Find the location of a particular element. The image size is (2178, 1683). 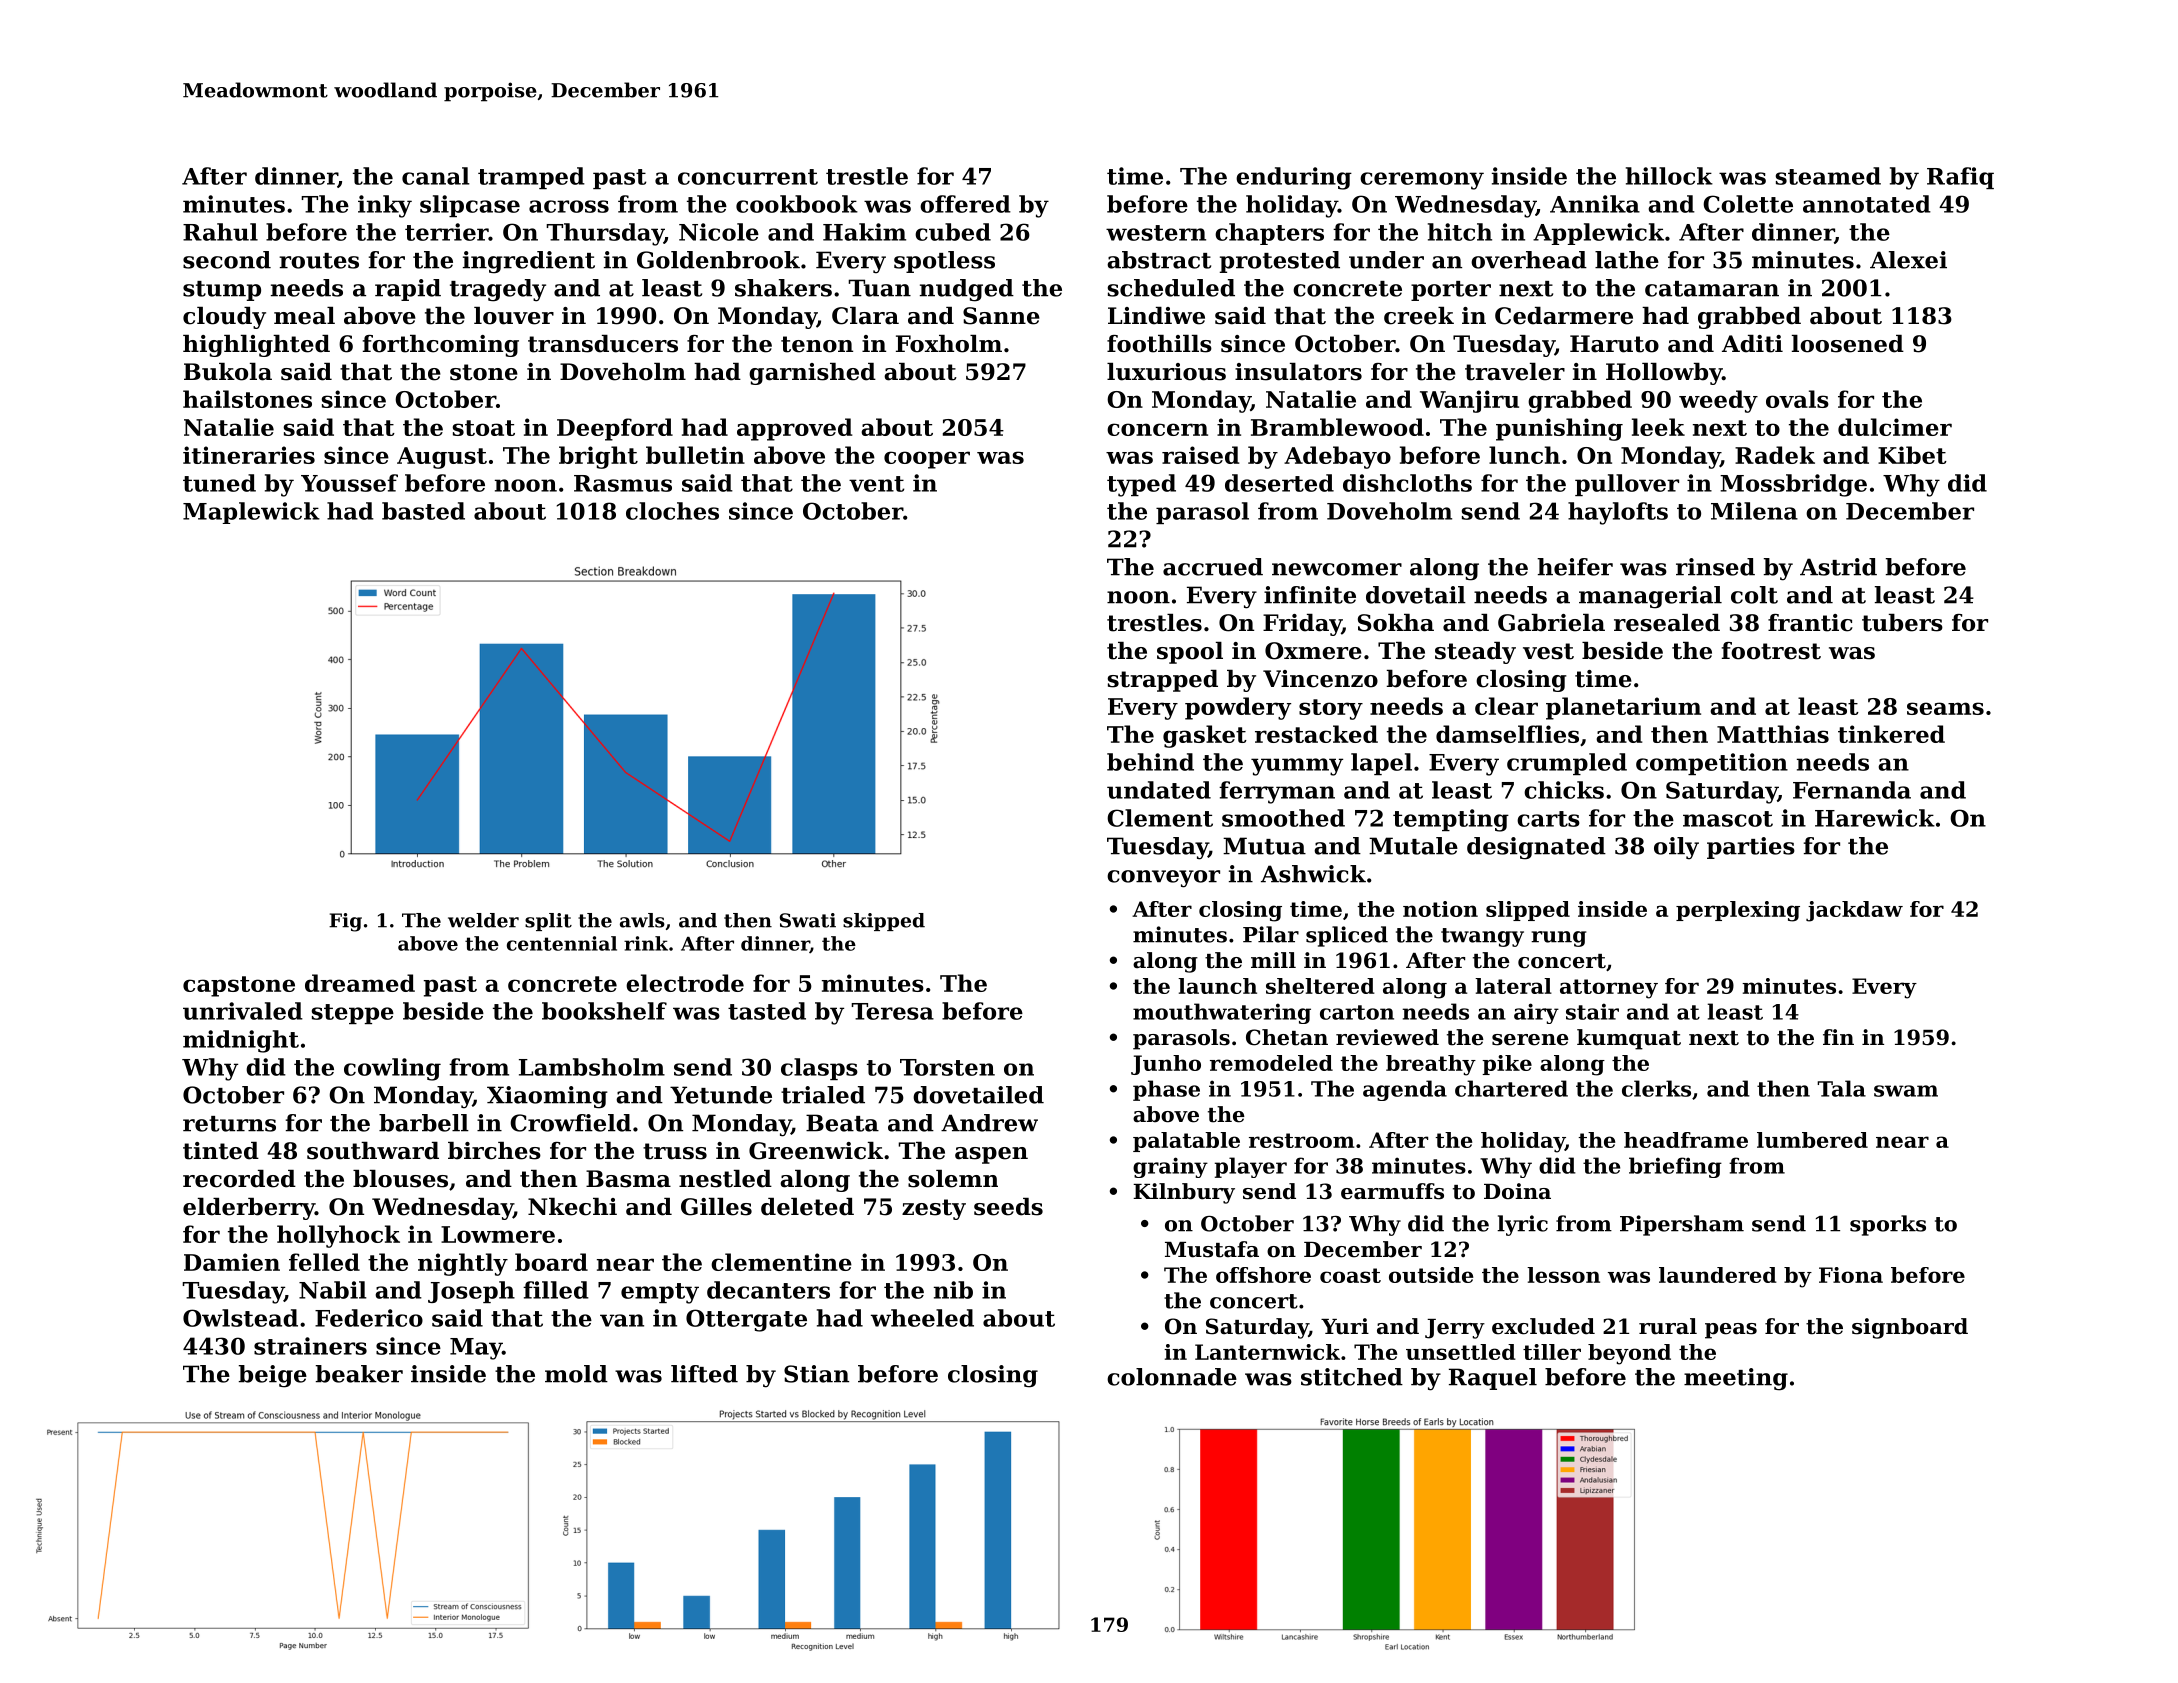

meeting is located at coordinates (1736, 1379).
